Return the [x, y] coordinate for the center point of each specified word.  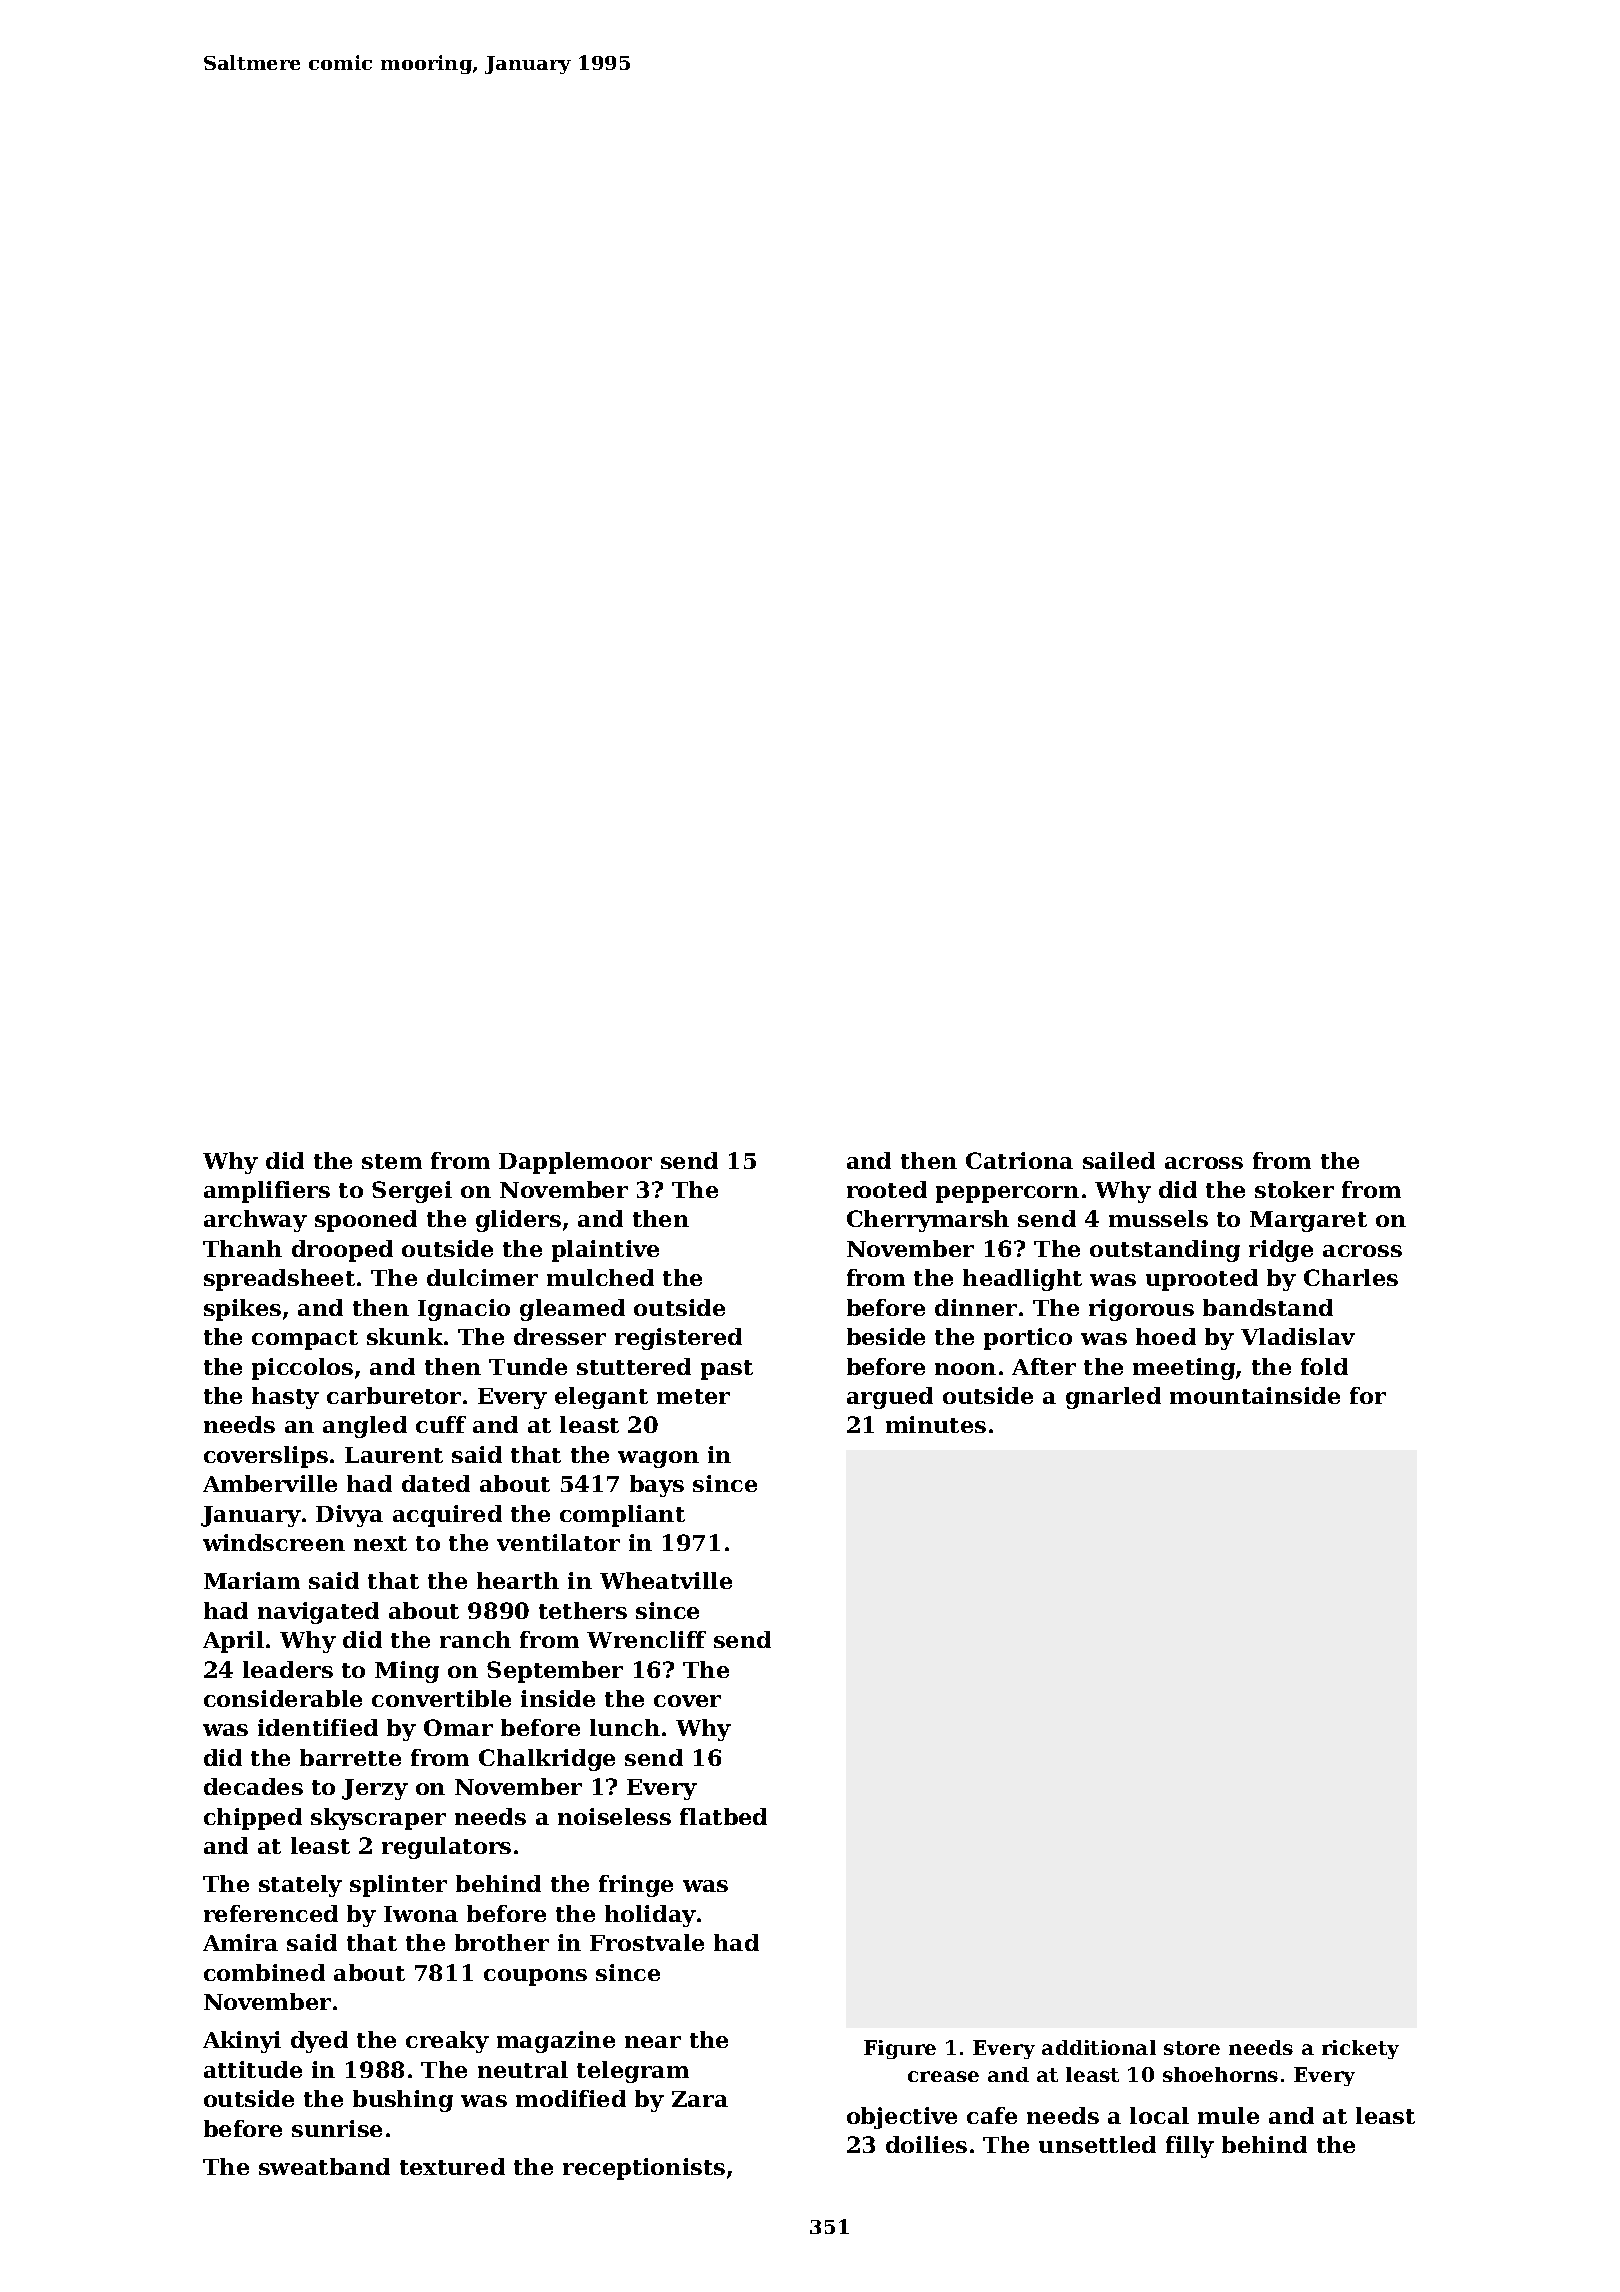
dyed [319, 2042]
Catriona [1019, 1160]
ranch [475, 1639]
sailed [1119, 1160]
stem [392, 1161]
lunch [625, 1727]
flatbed [723, 1816]
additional [1099, 2047]
